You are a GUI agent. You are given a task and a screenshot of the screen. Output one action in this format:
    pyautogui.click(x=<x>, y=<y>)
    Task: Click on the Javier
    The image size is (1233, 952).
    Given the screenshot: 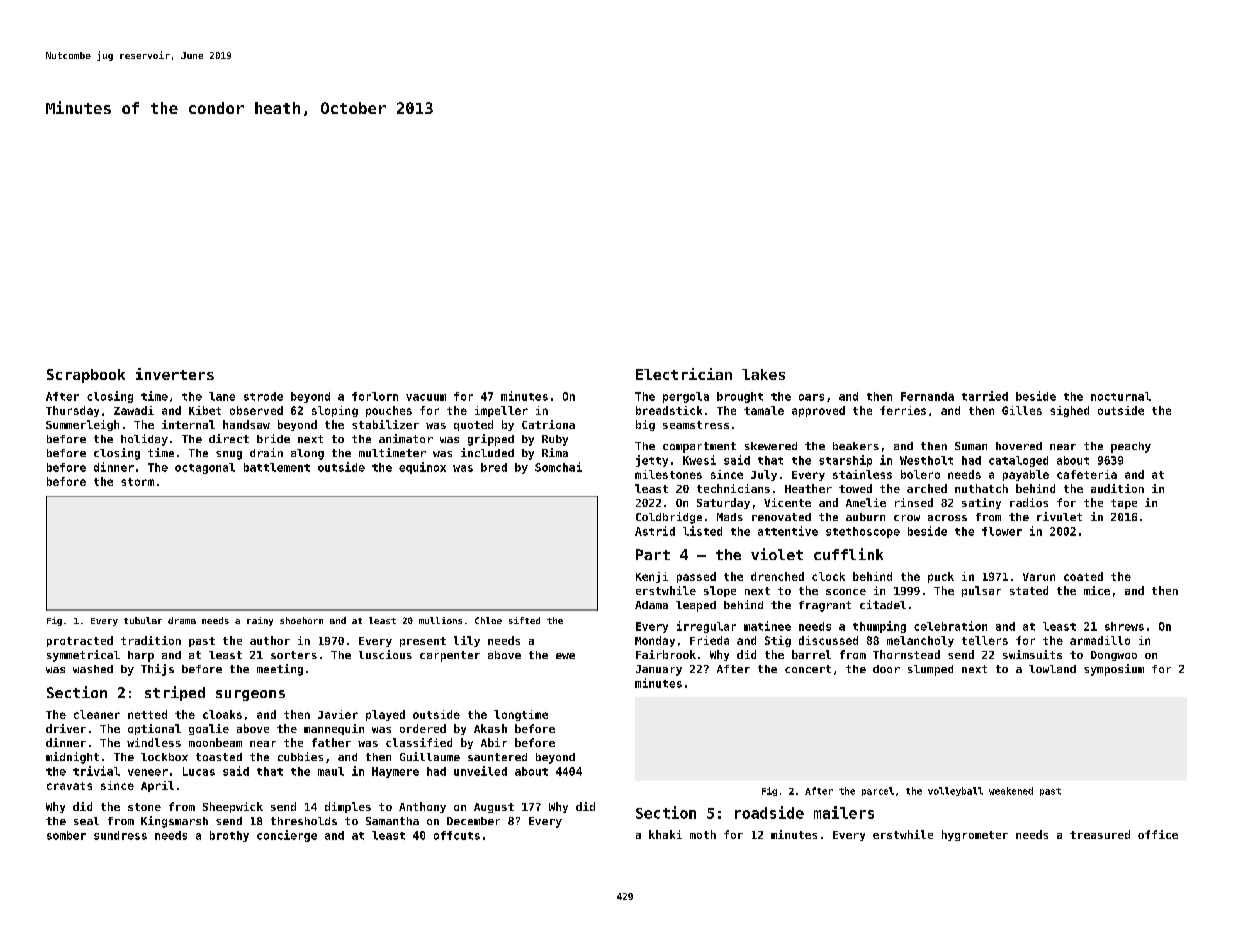 What is the action you would take?
    pyautogui.click(x=338, y=714)
